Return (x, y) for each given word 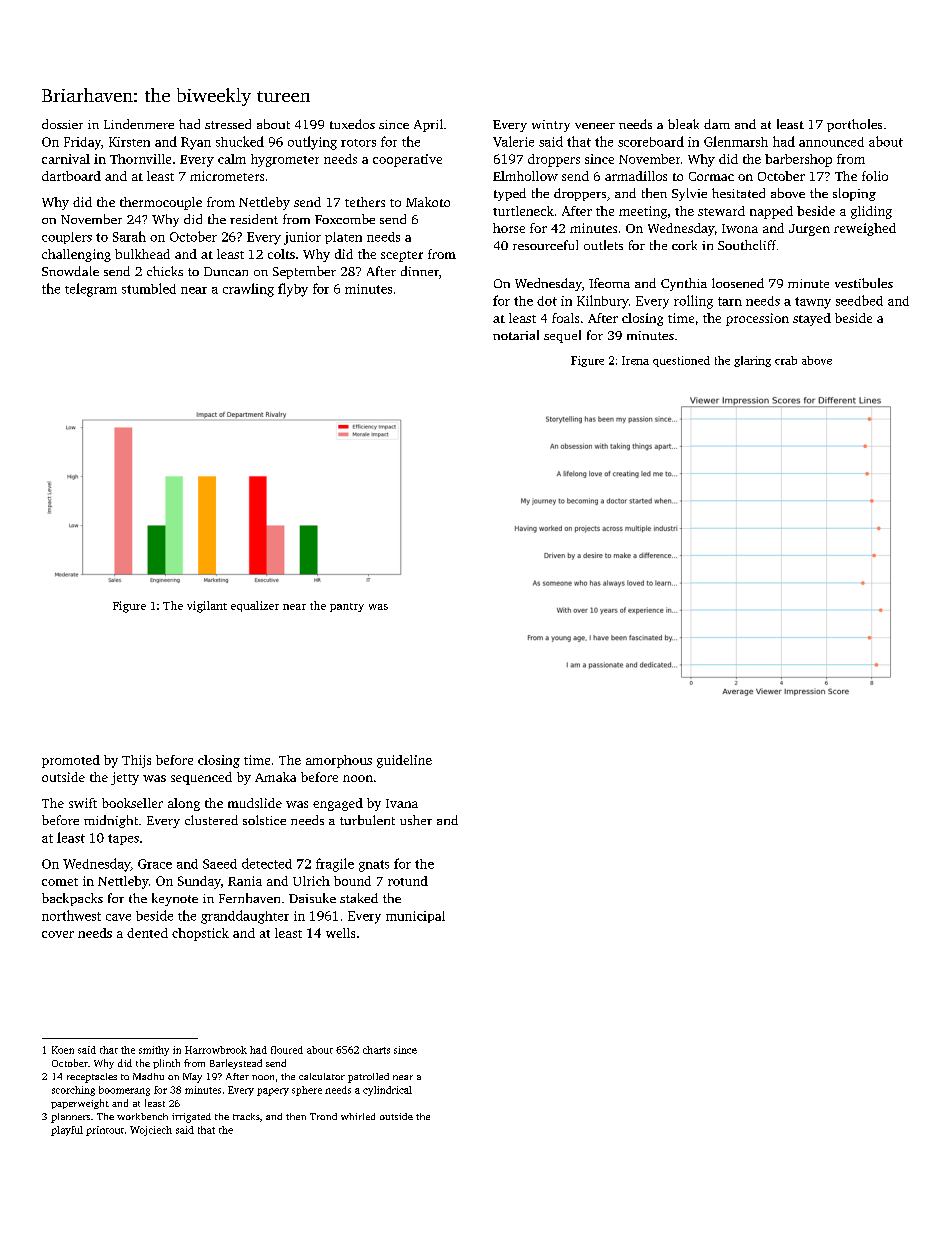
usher (416, 820)
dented (147, 933)
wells (340, 933)
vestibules (864, 283)
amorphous (339, 761)
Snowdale (70, 271)
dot (547, 301)
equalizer (255, 606)
